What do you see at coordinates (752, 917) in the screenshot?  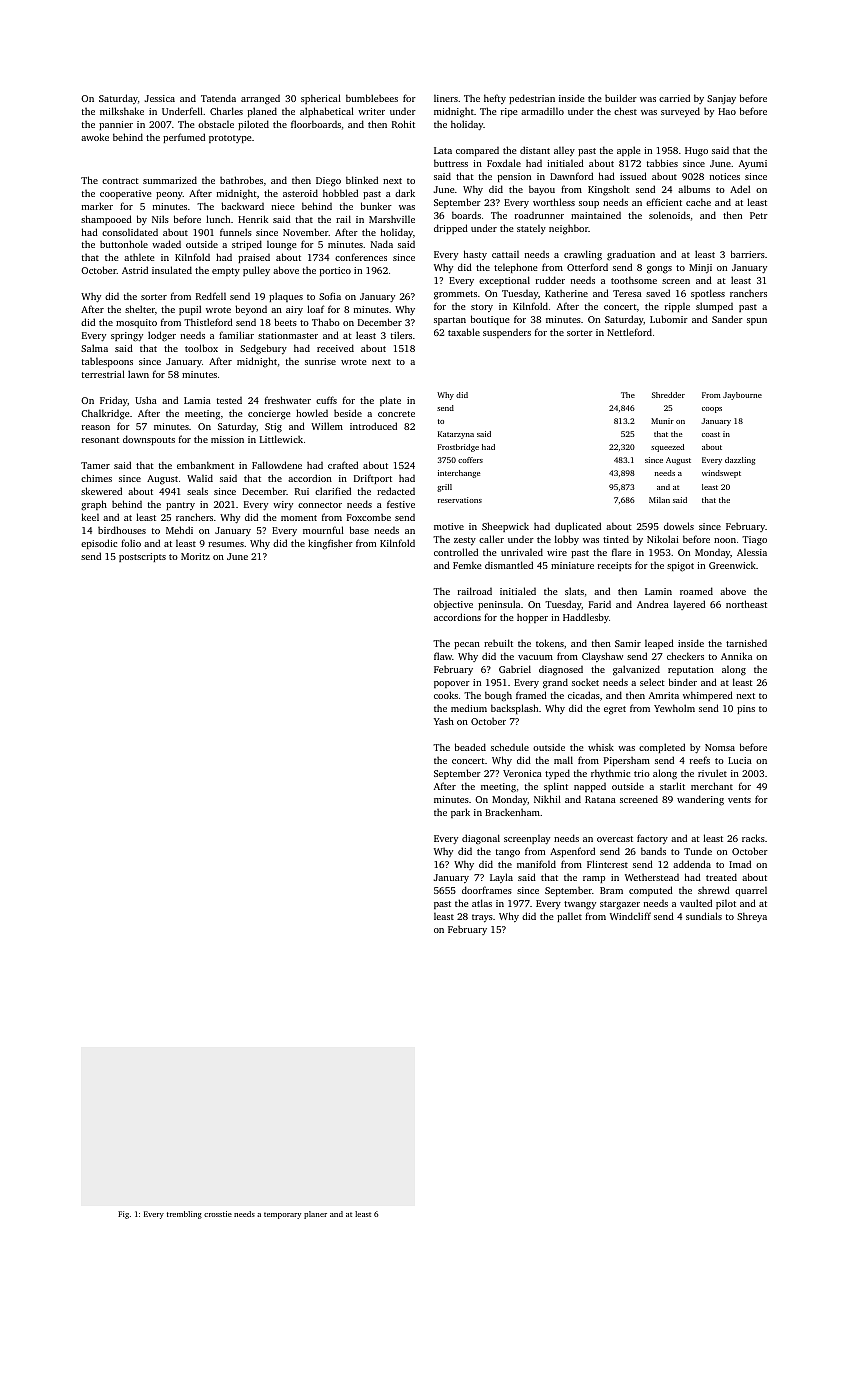 I see `Shreya` at bounding box center [752, 917].
